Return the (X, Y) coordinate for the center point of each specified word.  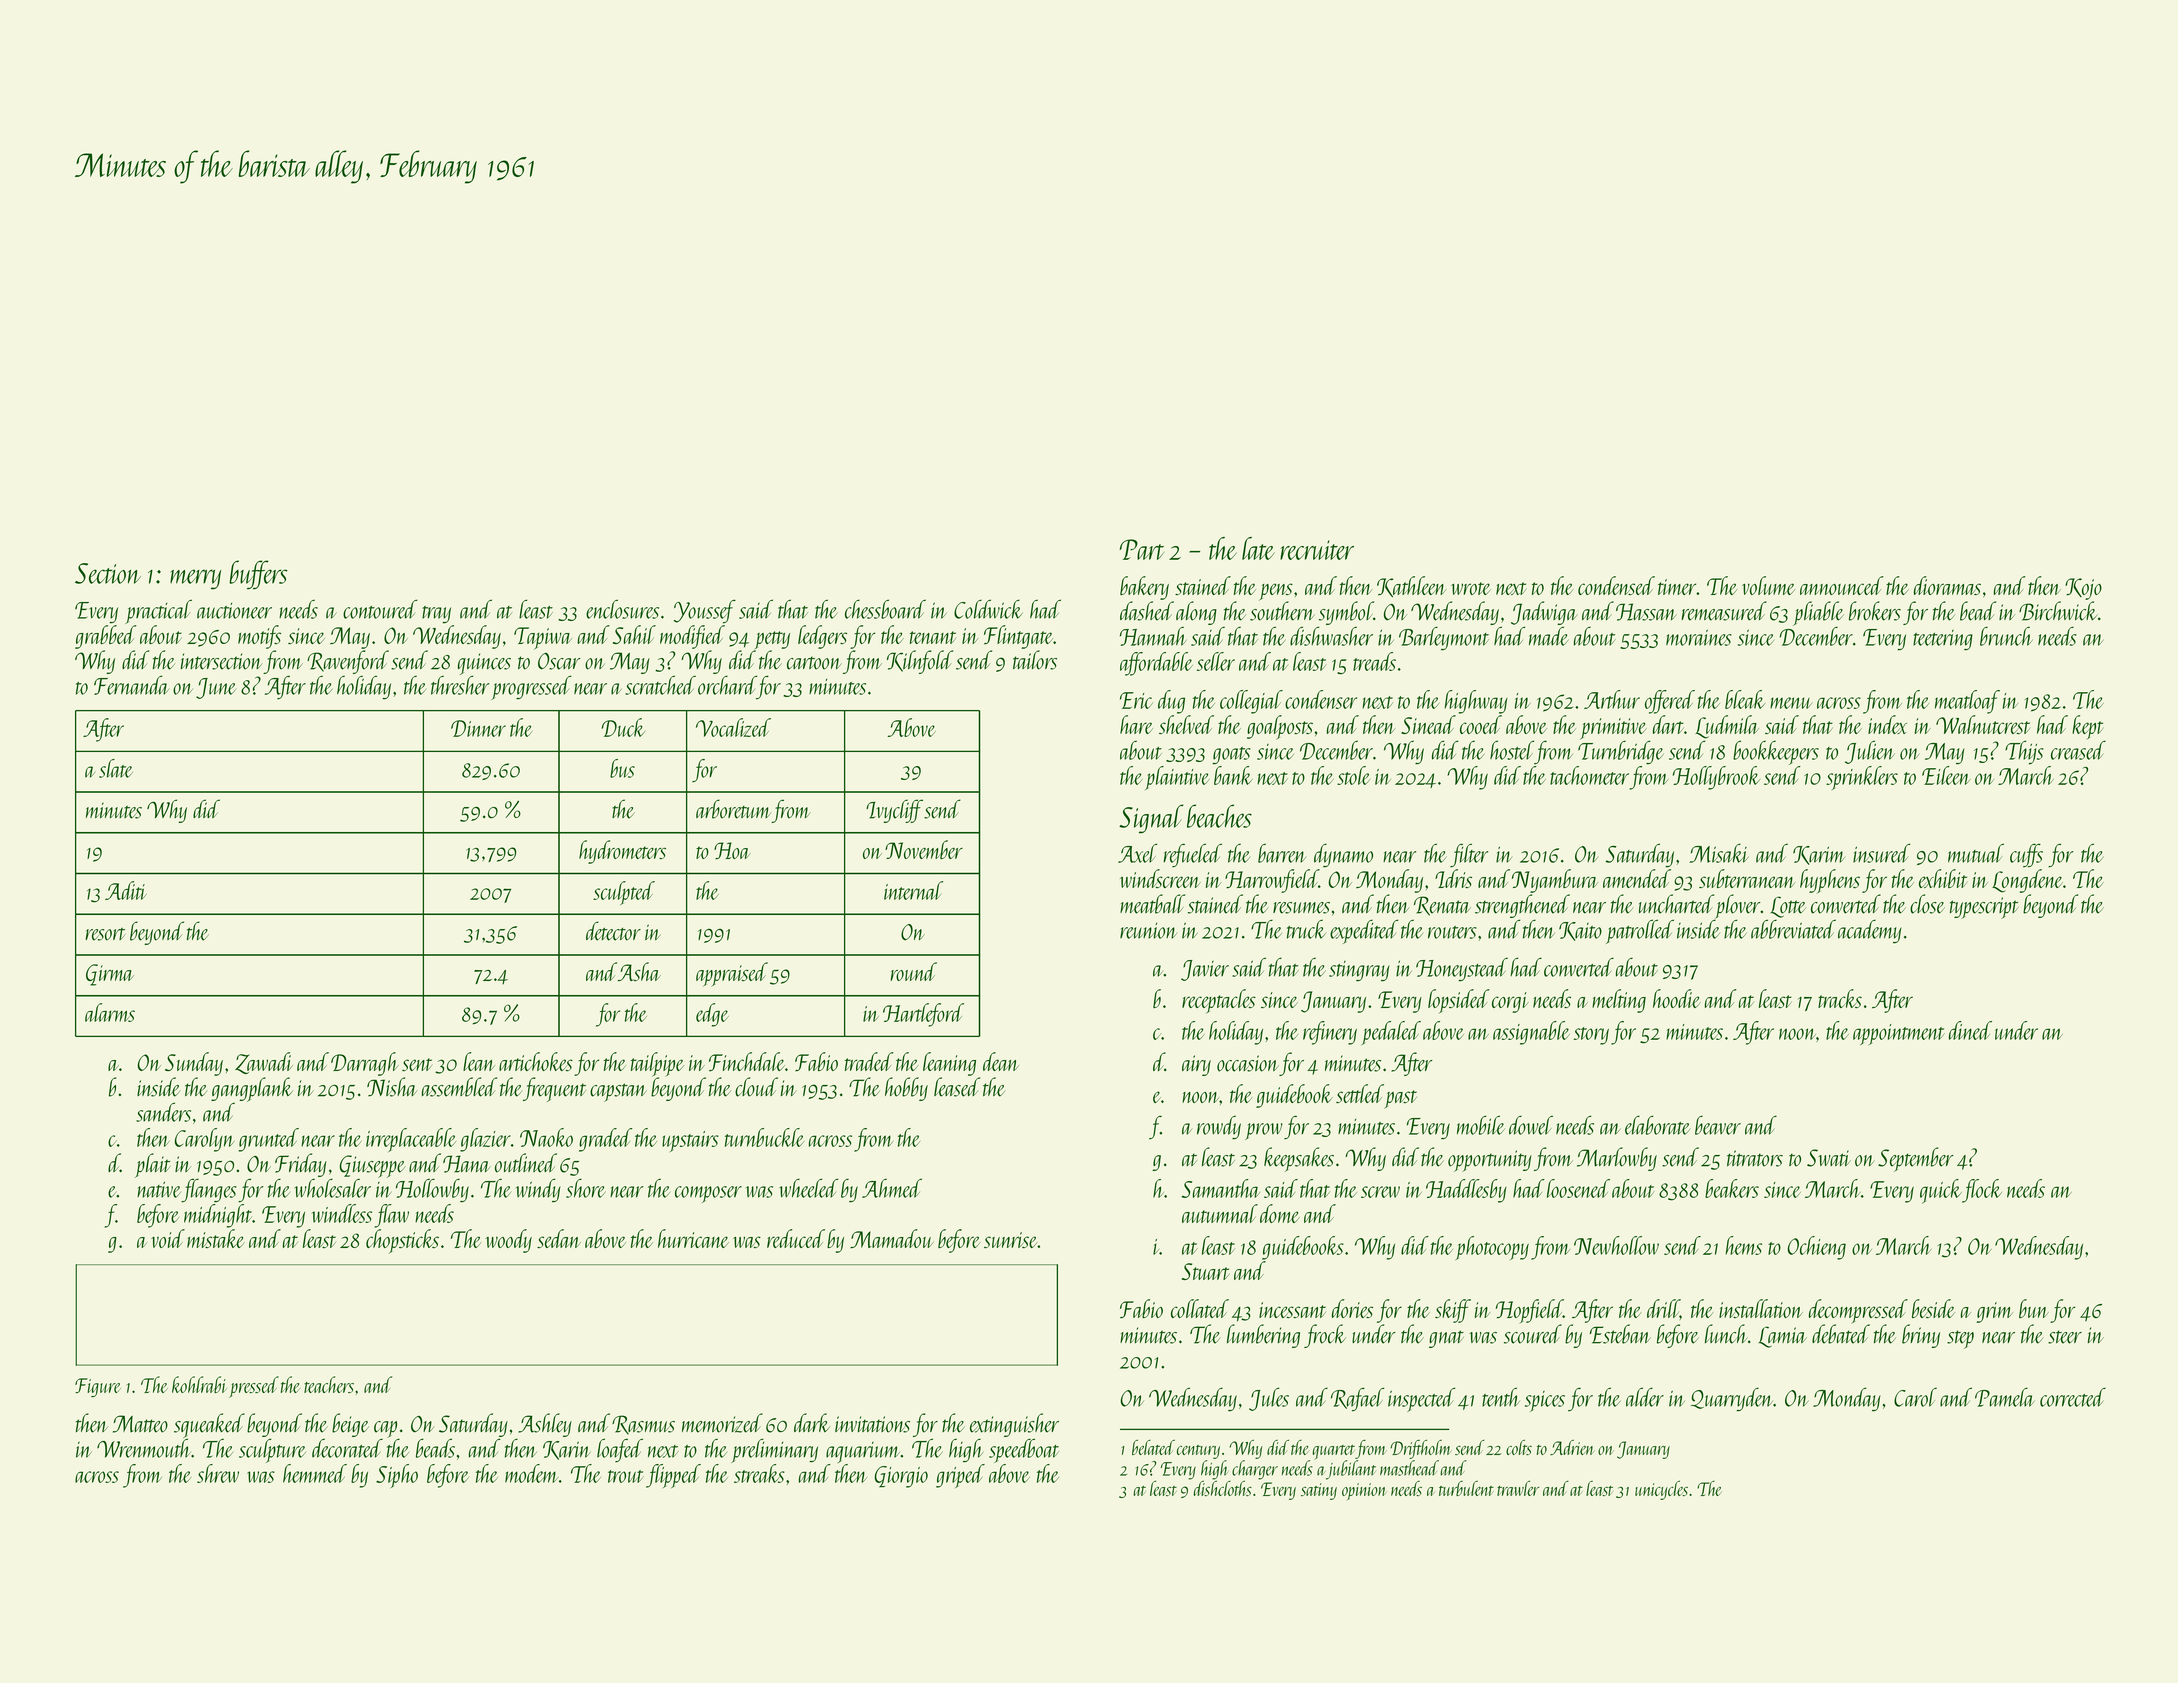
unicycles (1661, 1490)
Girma (110, 975)
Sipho (397, 1476)
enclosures (622, 609)
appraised (732, 974)
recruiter (1317, 550)
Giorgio (901, 1477)
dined (1970, 1030)
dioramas (1947, 585)
